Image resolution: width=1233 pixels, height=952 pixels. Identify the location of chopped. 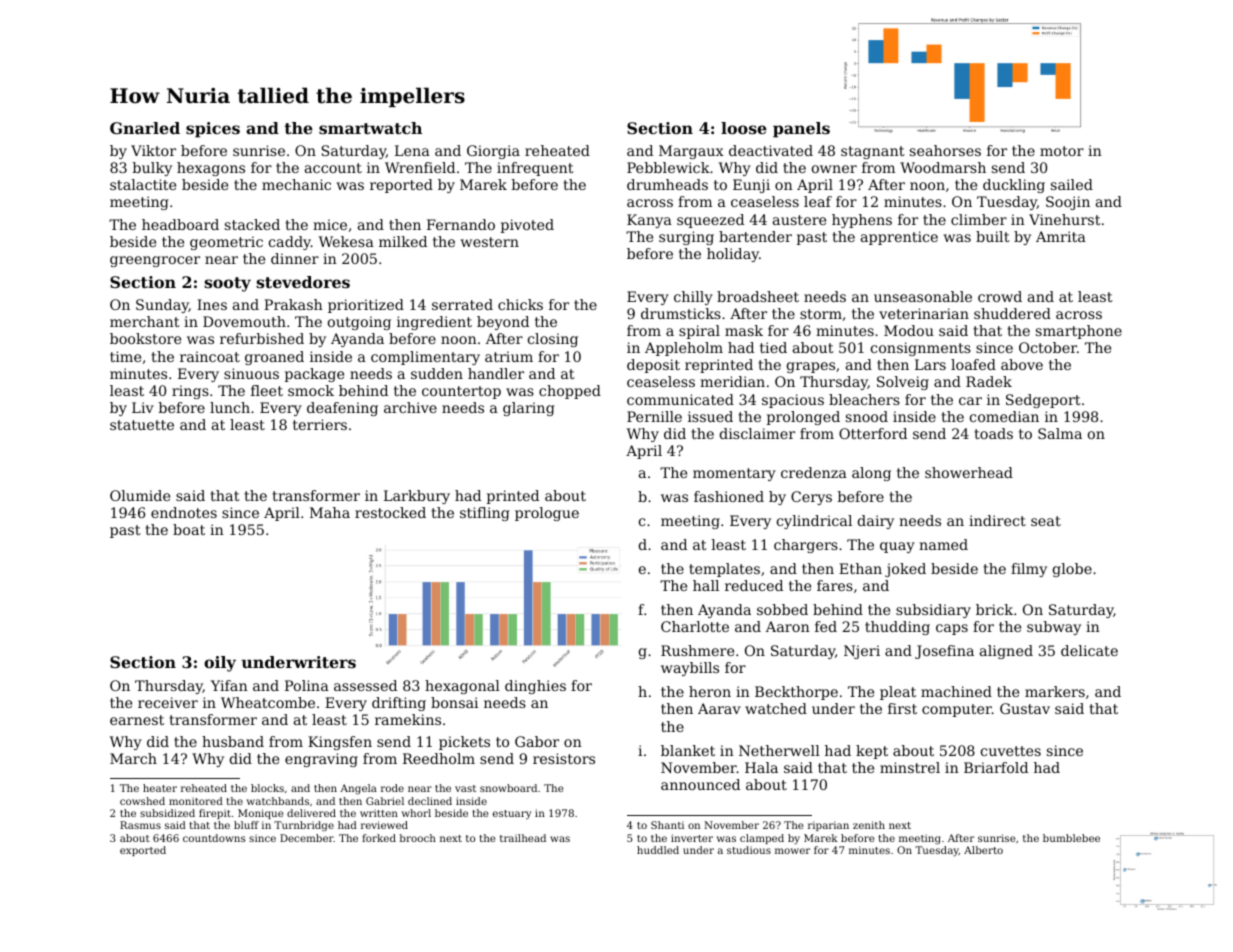
(570, 392).
